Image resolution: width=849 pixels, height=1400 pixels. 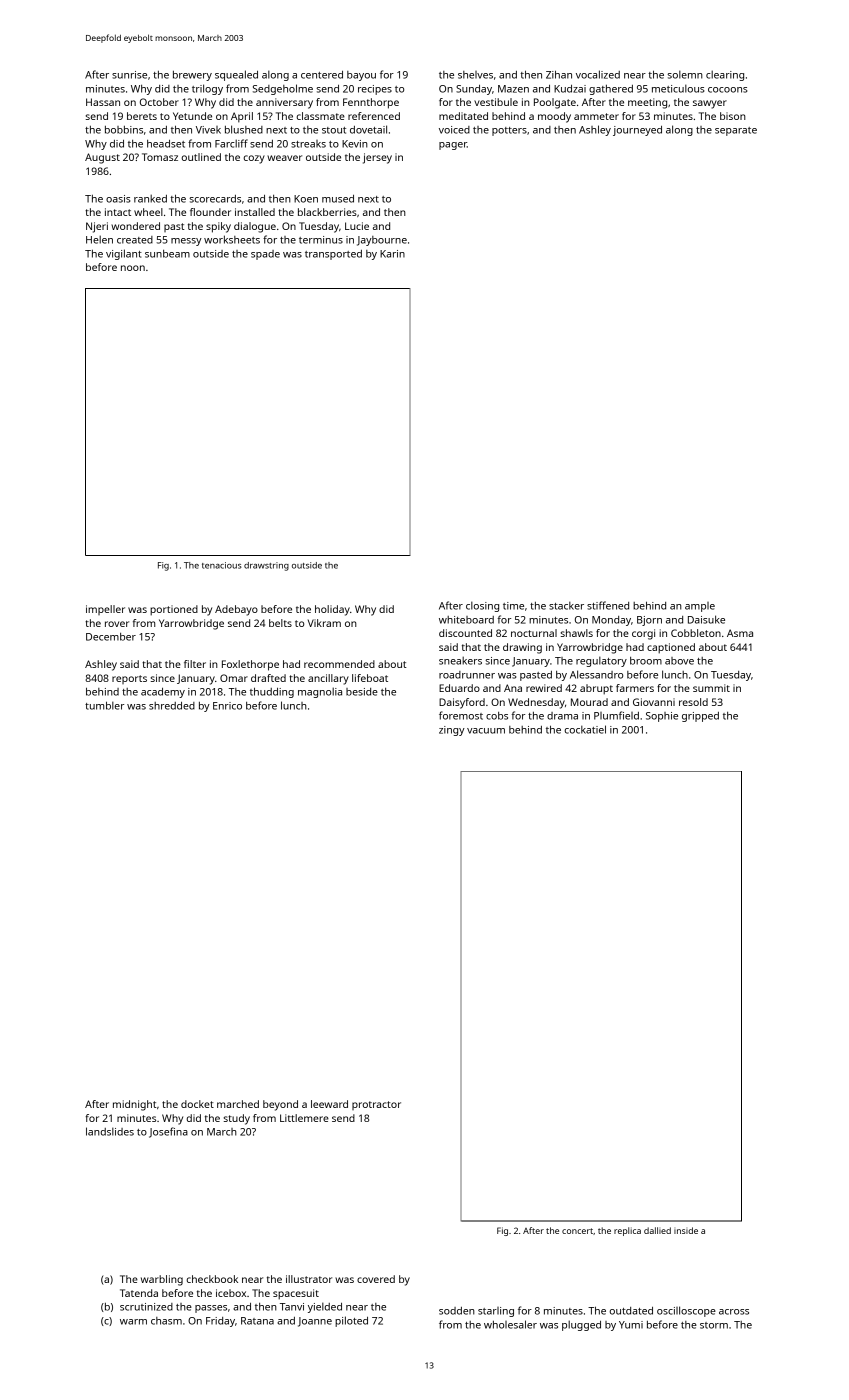 I want to click on gripped, so click(x=700, y=717).
